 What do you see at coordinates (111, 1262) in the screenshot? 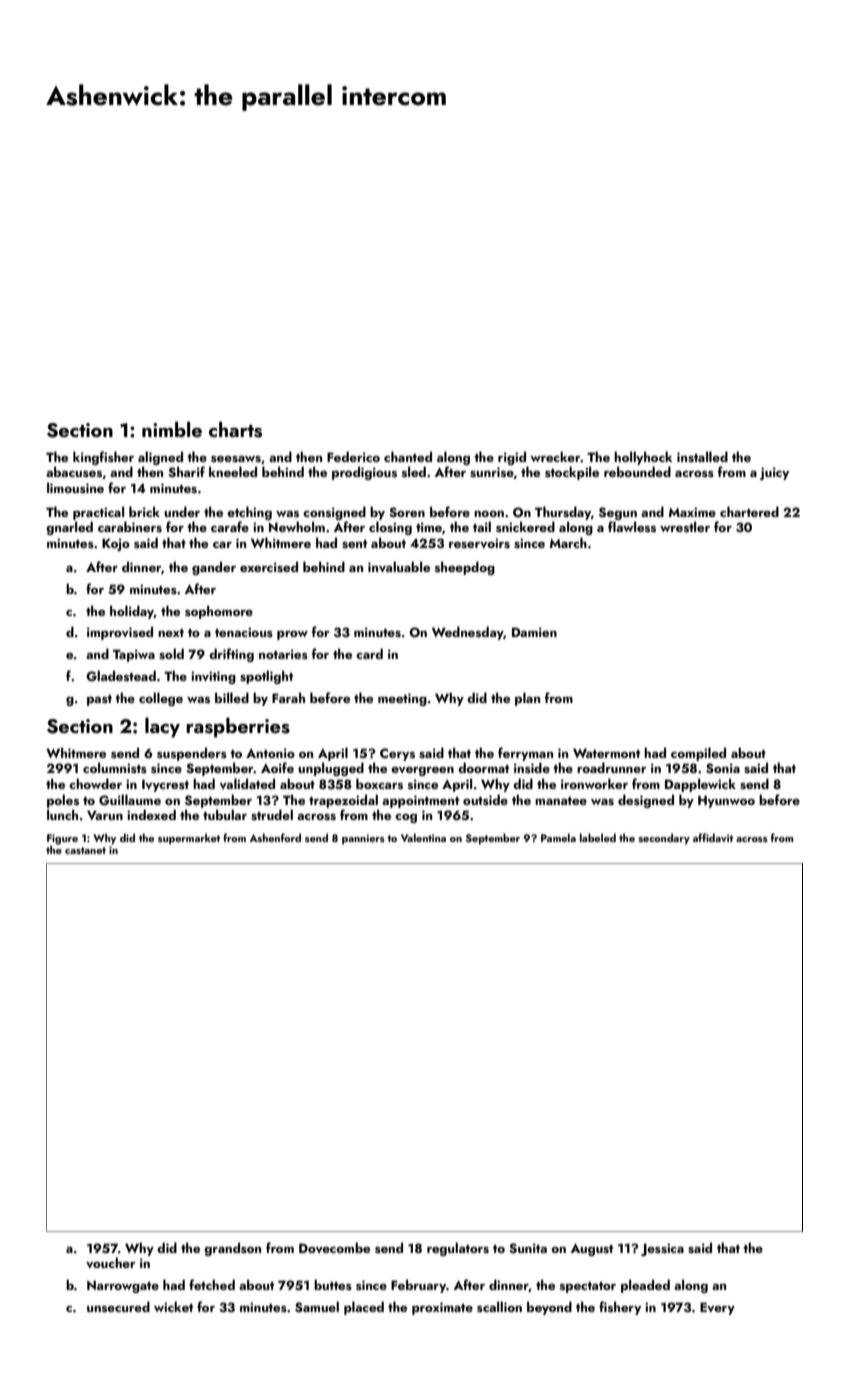
I see `voucher` at bounding box center [111, 1262].
